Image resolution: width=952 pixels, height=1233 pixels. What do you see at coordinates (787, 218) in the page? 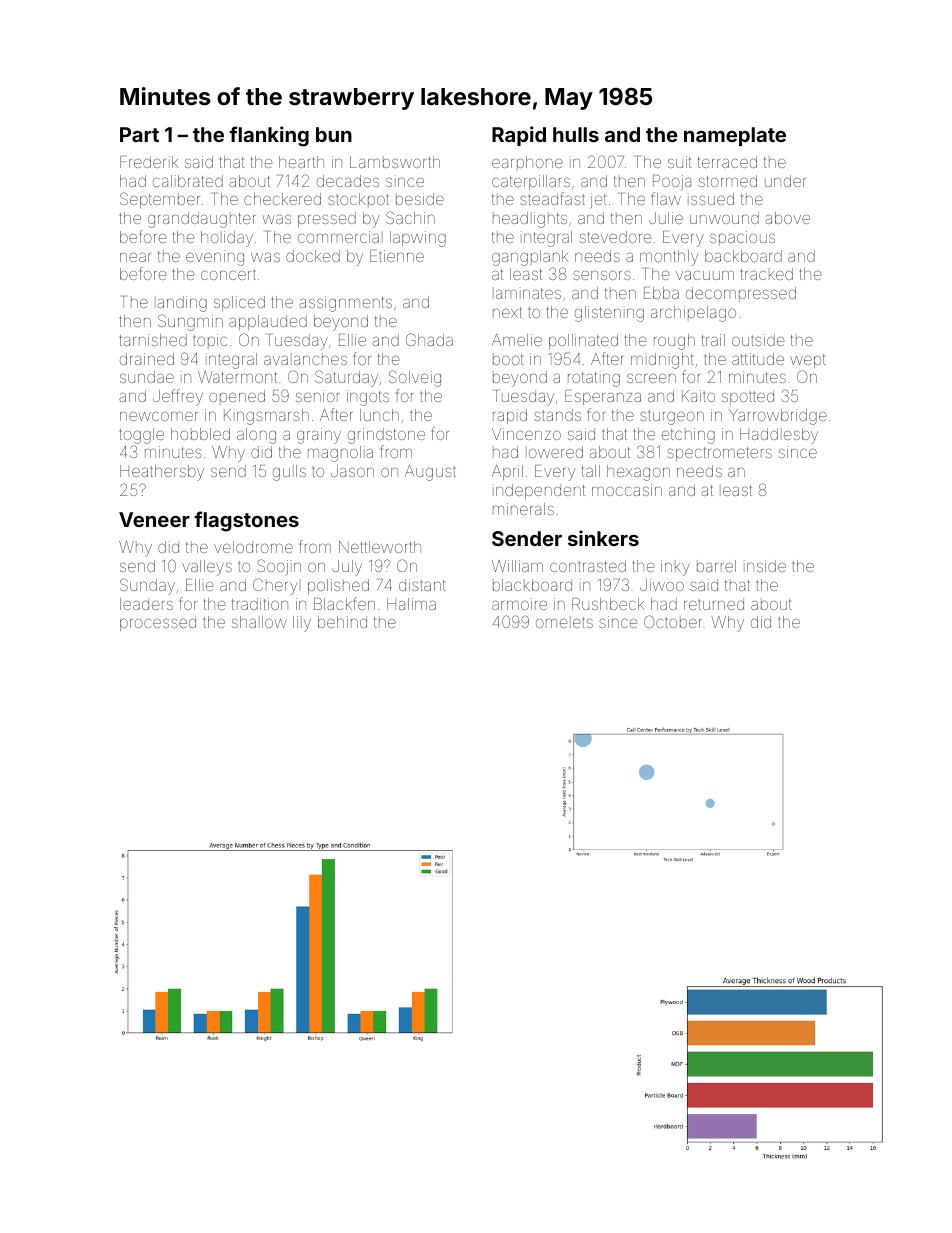
I see `above` at bounding box center [787, 218].
